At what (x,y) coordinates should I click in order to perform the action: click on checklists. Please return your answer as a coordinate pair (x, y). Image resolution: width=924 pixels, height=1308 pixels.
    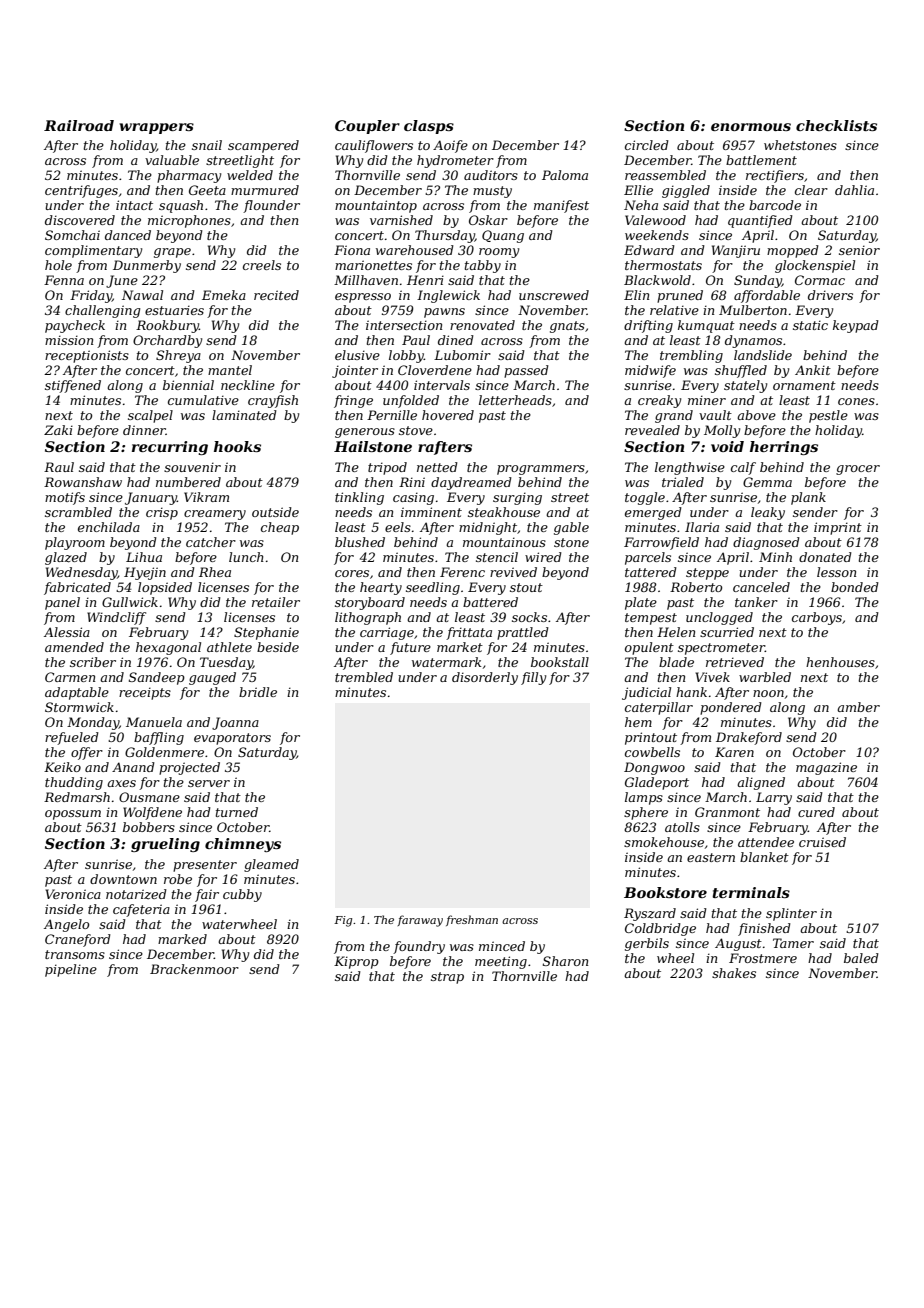
    Looking at the image, I should click on (836, 125).
